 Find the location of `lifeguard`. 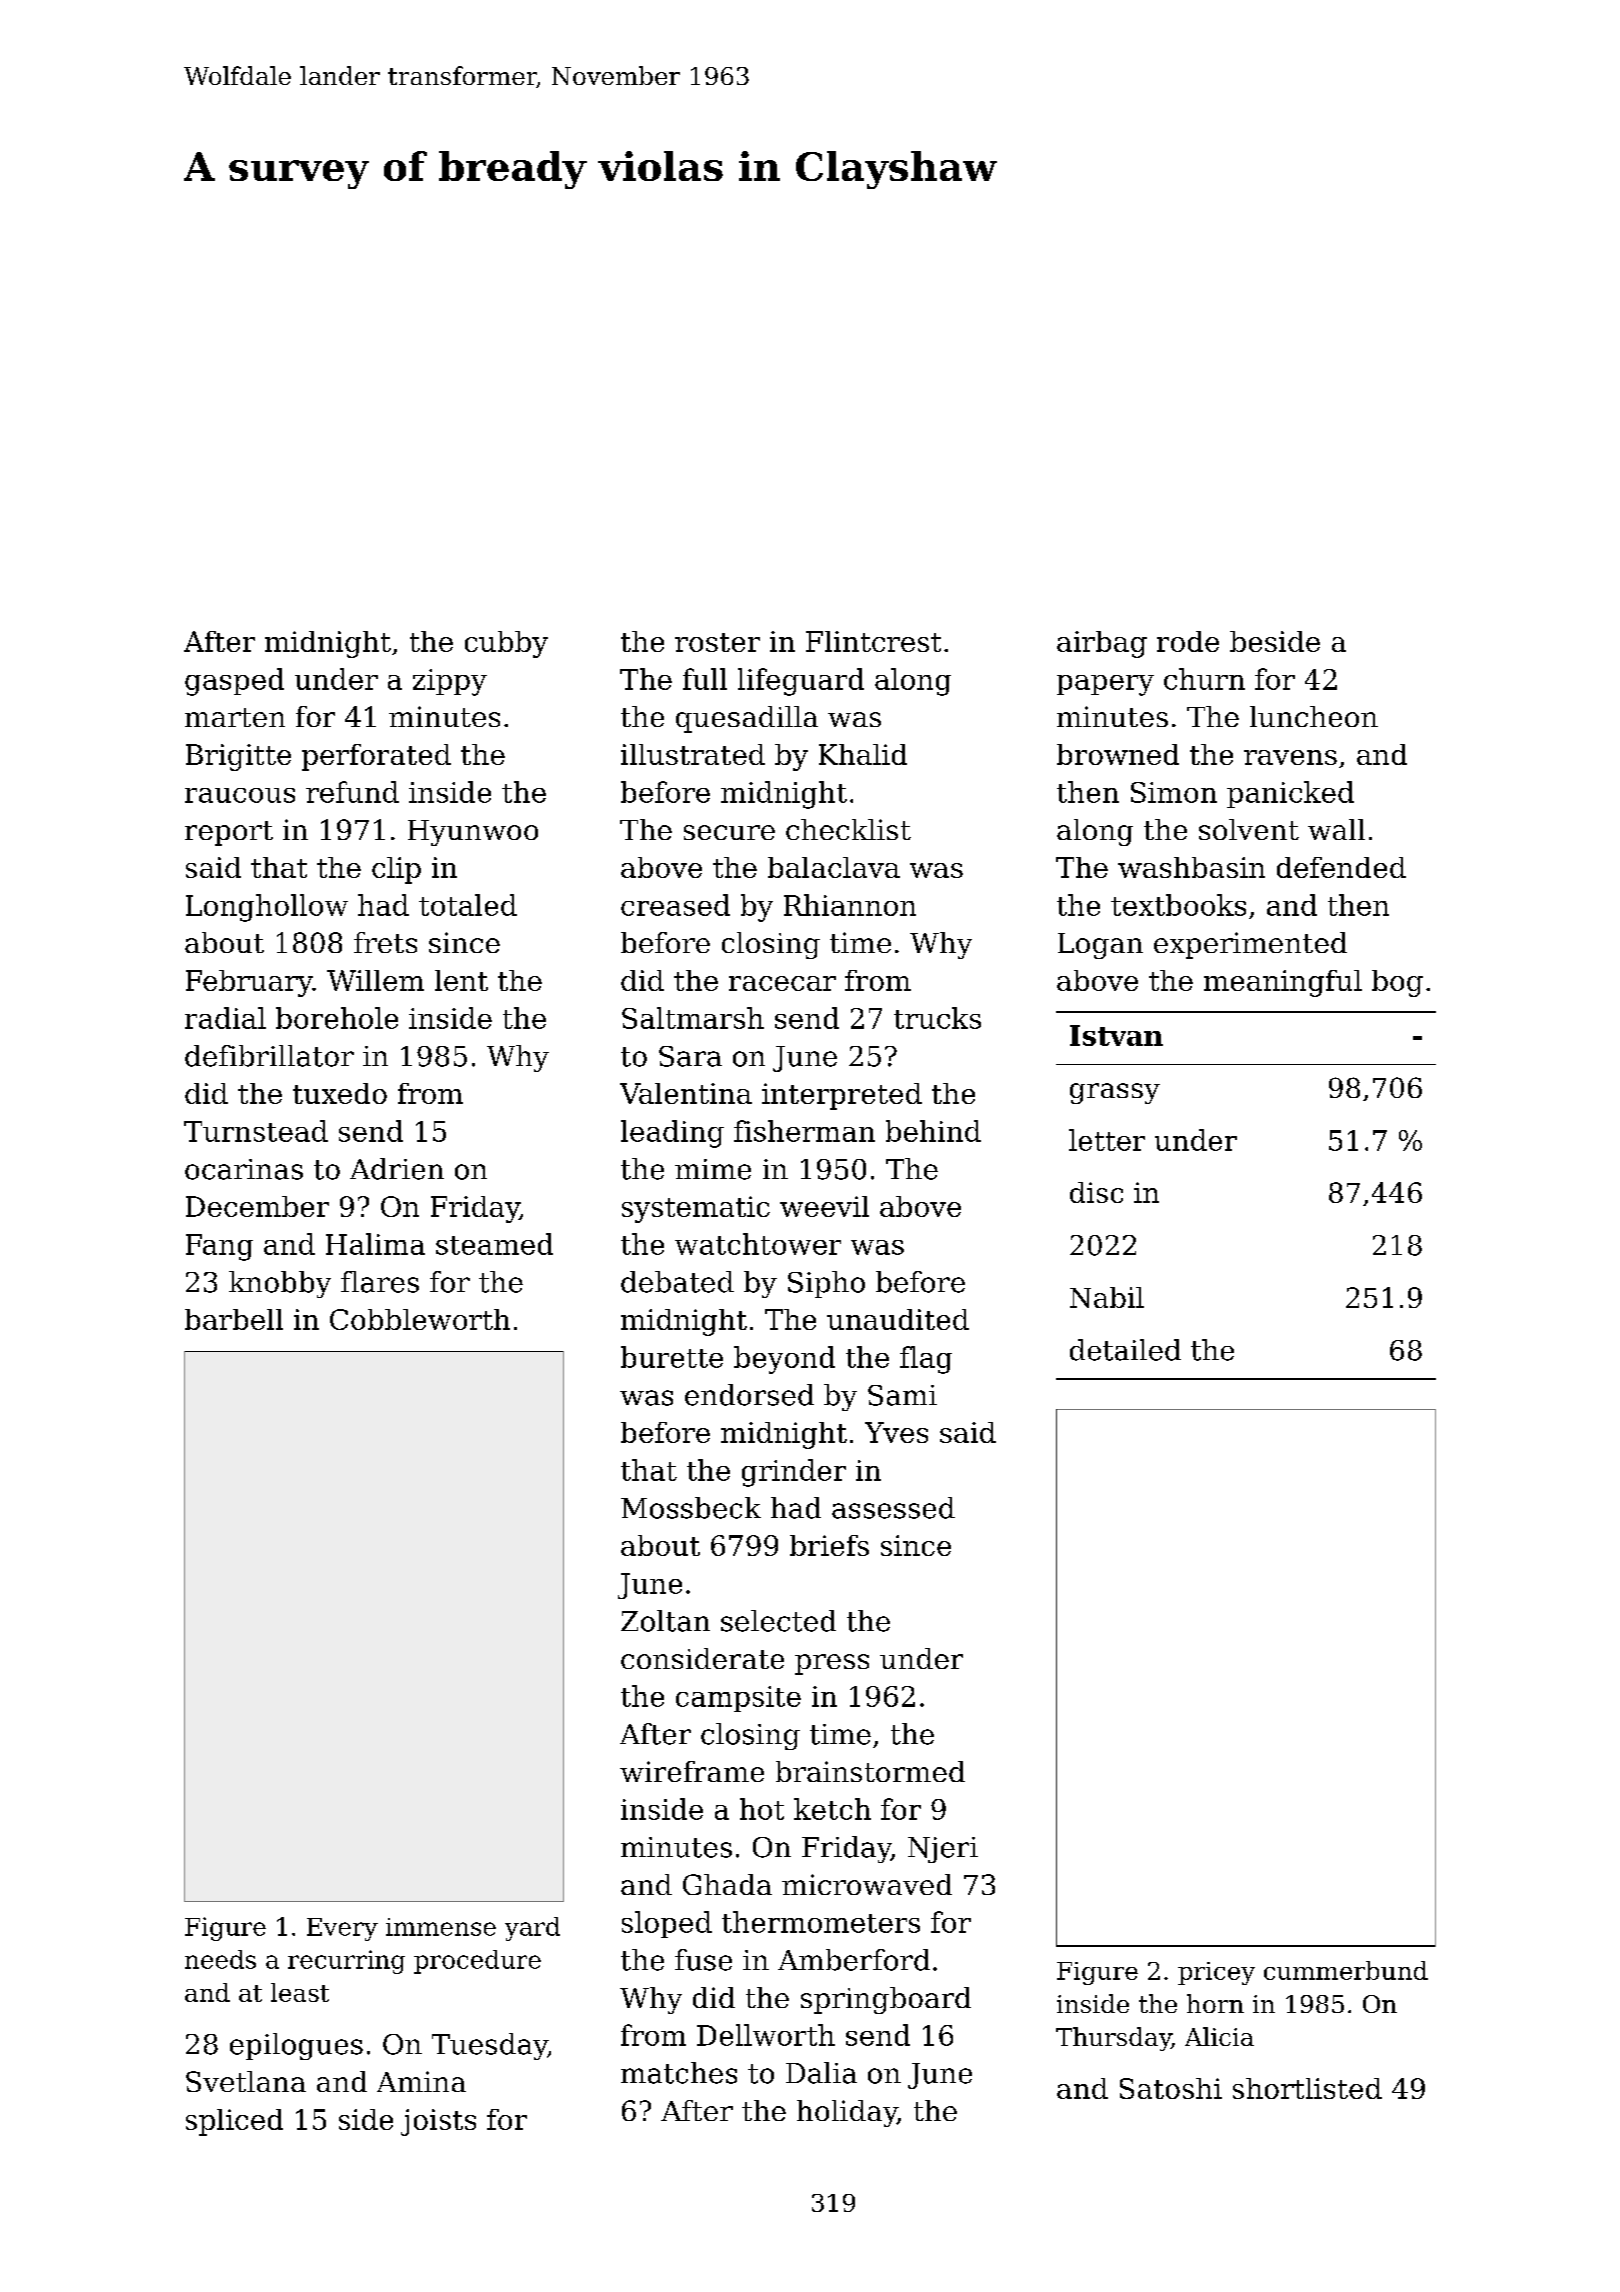

lifeguard is located at coordinates (801, 682).
